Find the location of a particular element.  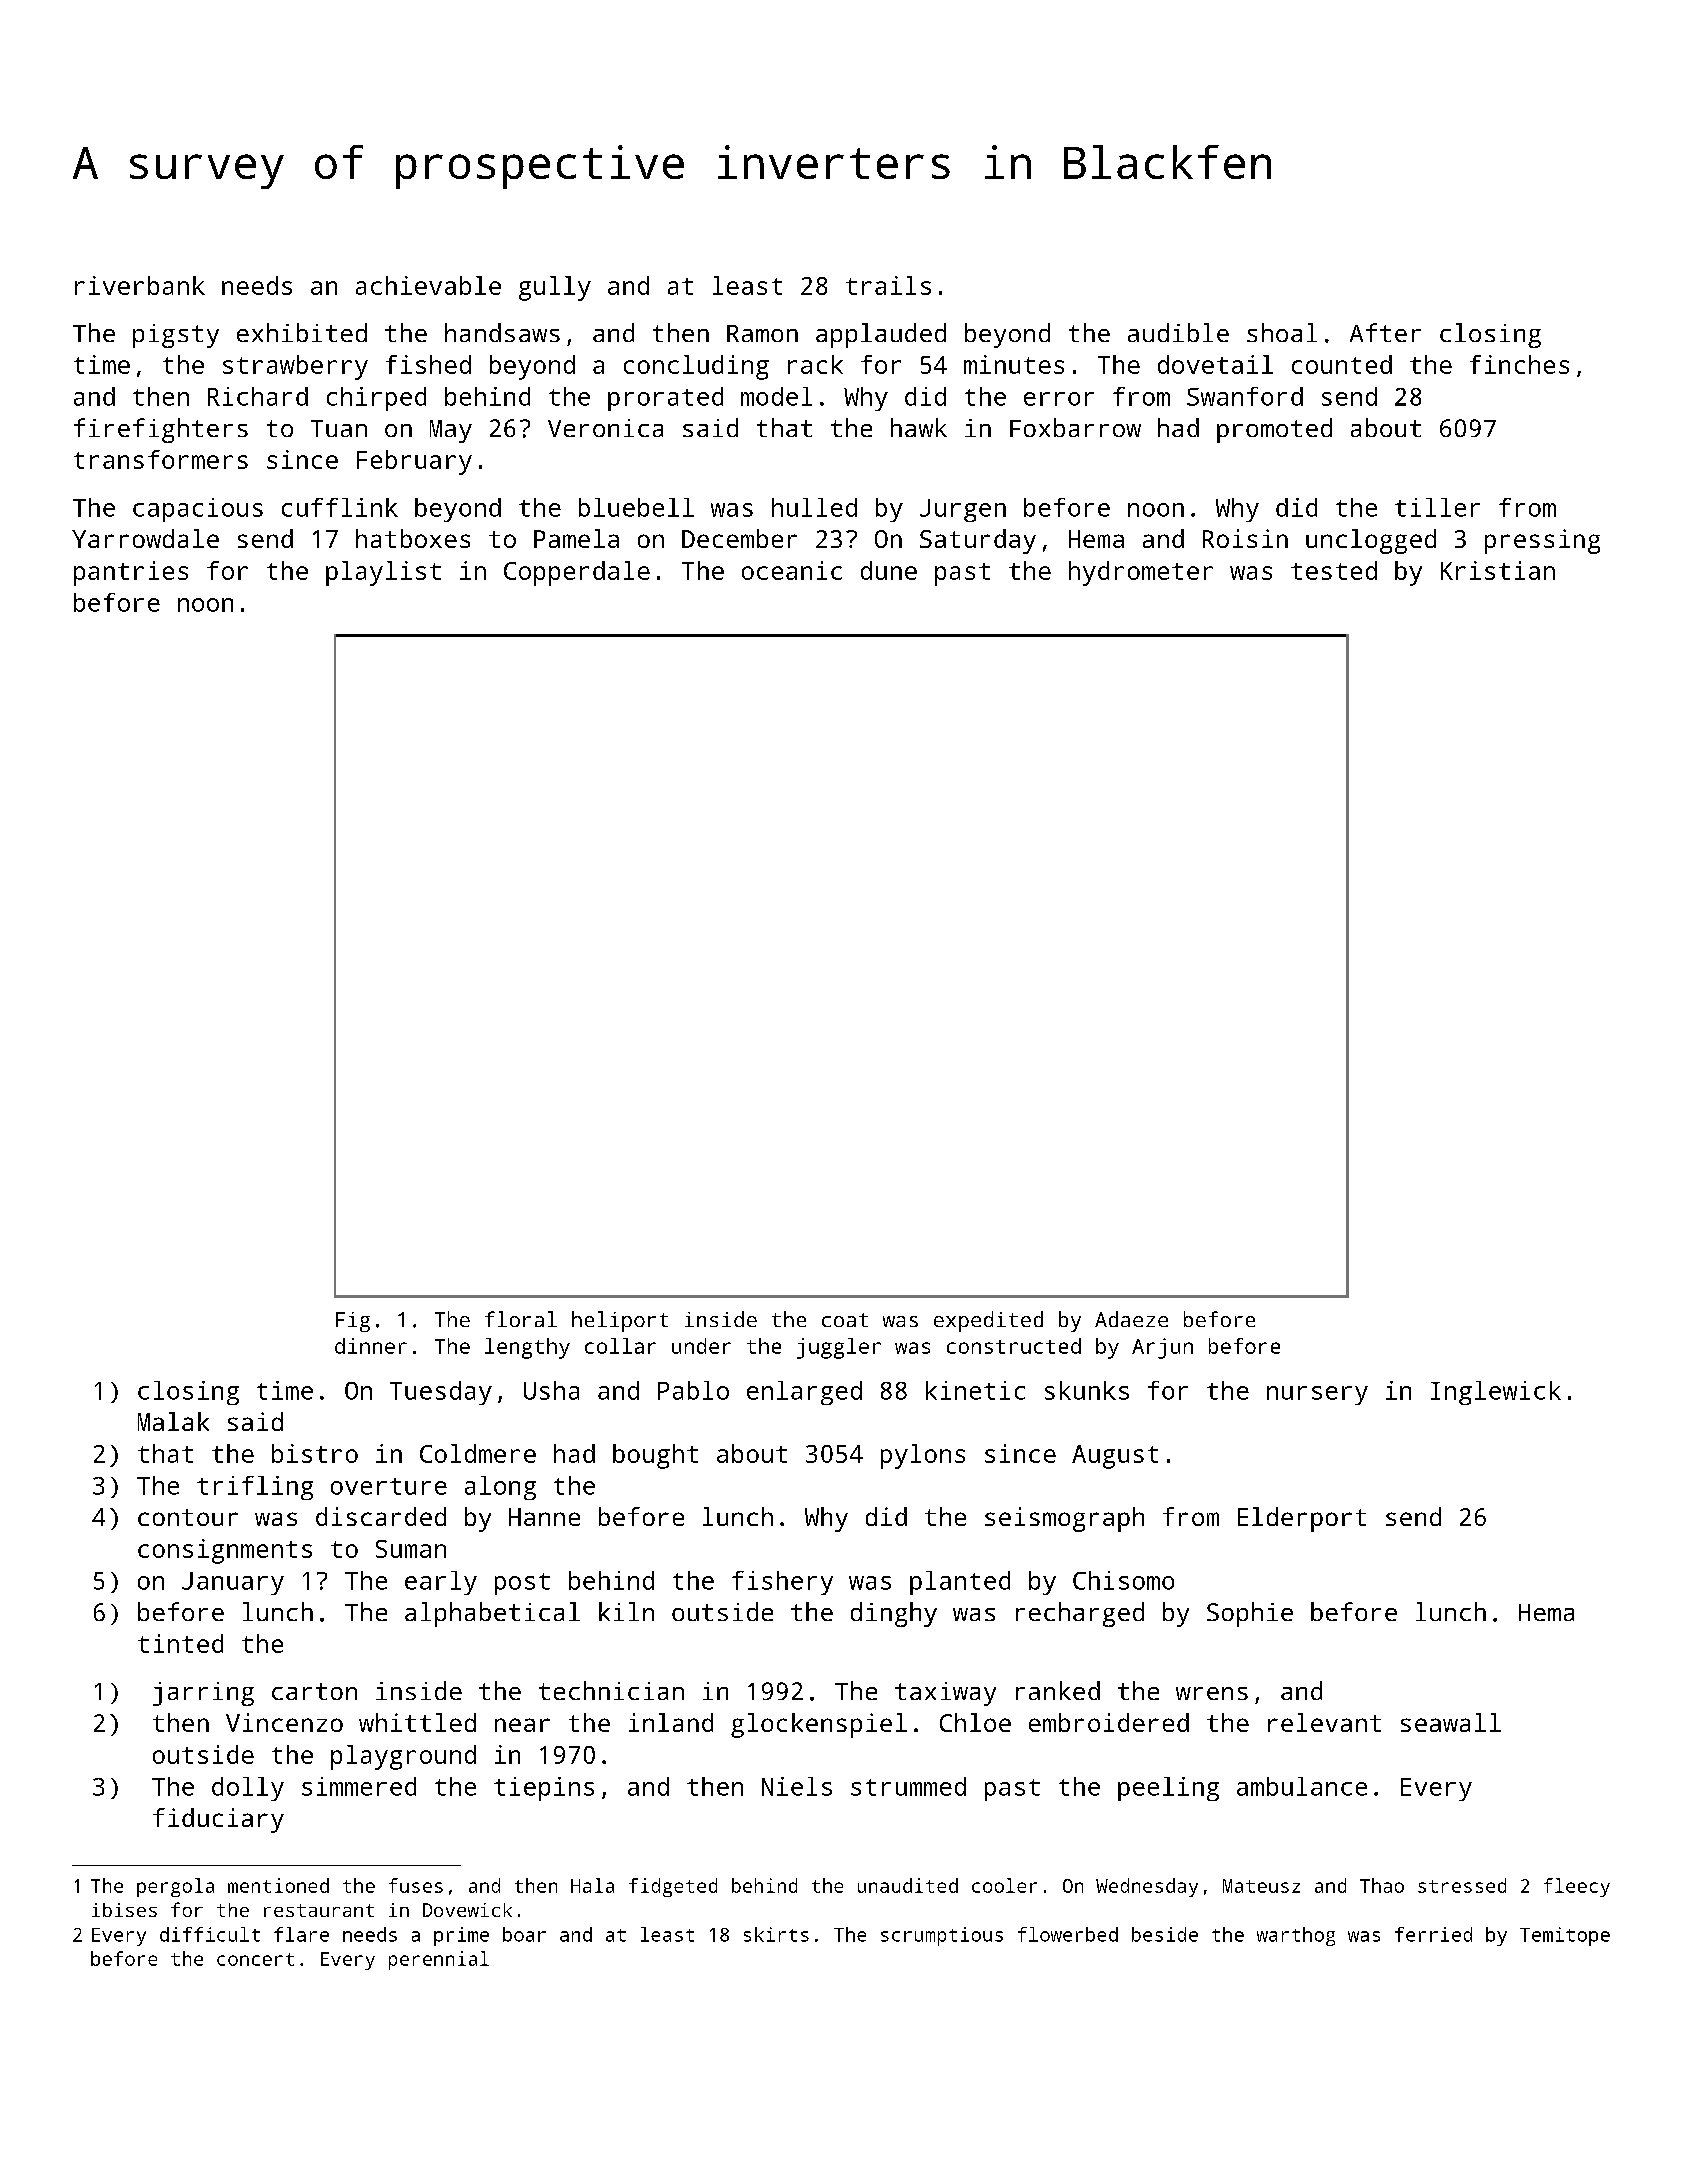

bistro is located at coordinates (315, 1453).
